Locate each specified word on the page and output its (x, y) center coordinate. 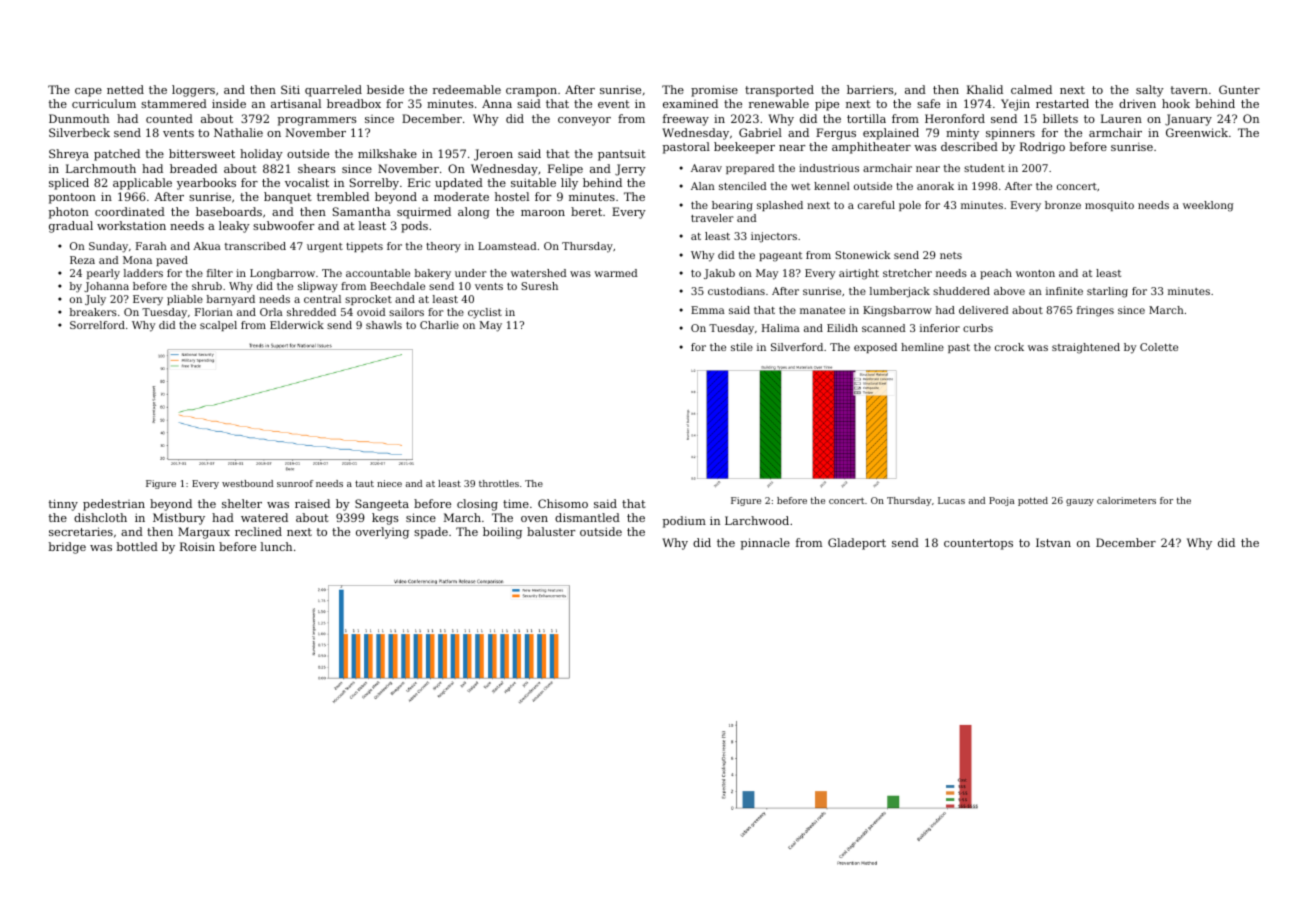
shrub (207, 286)
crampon (531, 92)
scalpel (218, 326)
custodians (736, 291)
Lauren (1121, 118)
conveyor (584, 121)
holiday (261, 155)
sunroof (295, 483)
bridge (67, 548)
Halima (781, 328)
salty (1150, 91)
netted (125, 89)
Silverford (797, 347)
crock (1009, 347)
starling (1107, 292)
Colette (1159, 347)
